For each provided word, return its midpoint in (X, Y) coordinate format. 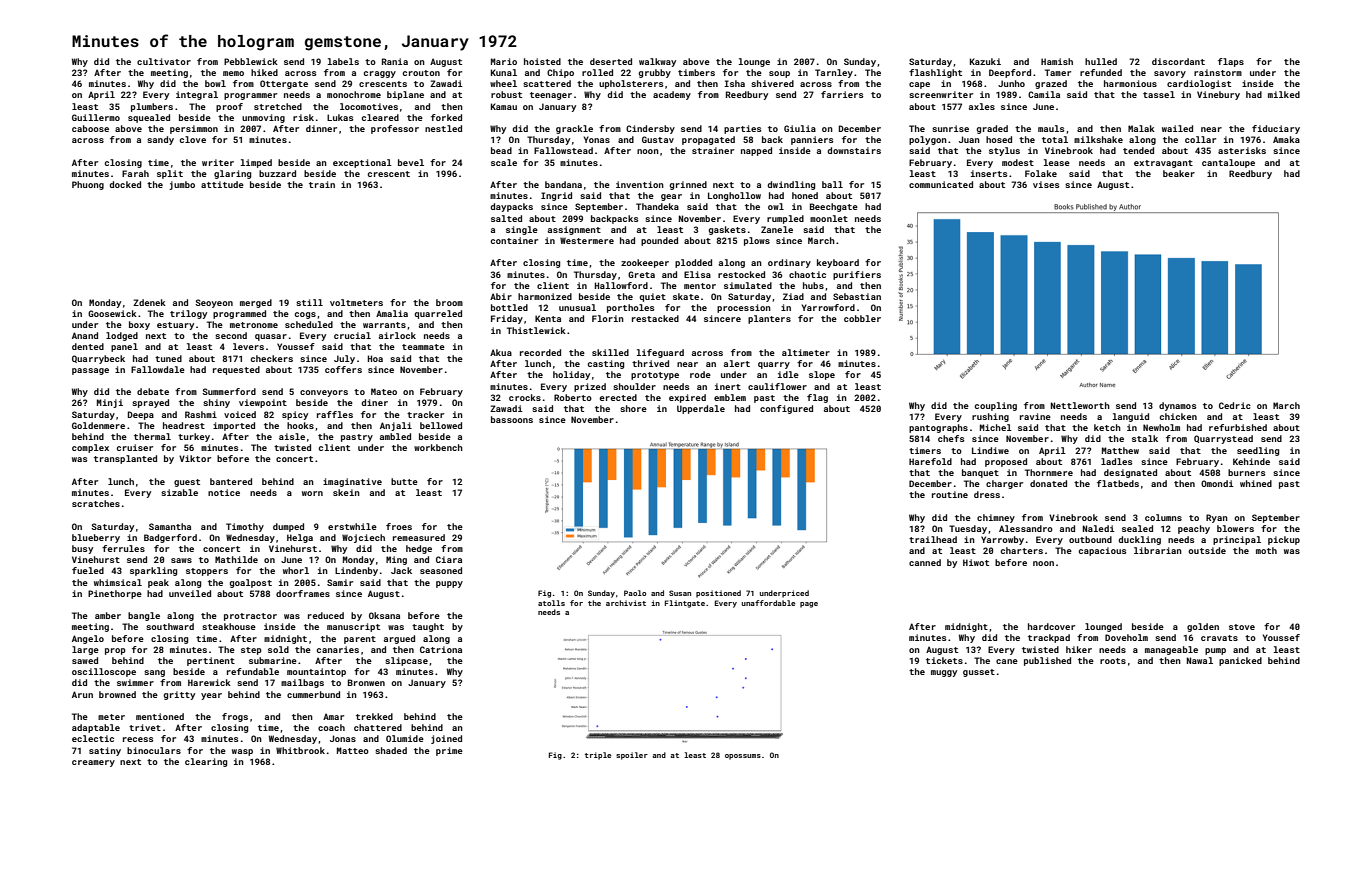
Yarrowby (1002, 540)
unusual (577, 307)
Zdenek (149, 302)
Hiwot (976, 562)
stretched (278, 106)
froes (399, 526)
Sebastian (857, 296)
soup (779, 74)
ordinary (789, 263)
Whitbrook (300, 750)
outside (1207, 550)
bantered (231, 481)
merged (256, 303)
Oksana (384, 615)
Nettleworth (1080, 405)
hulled (1101, 61)
